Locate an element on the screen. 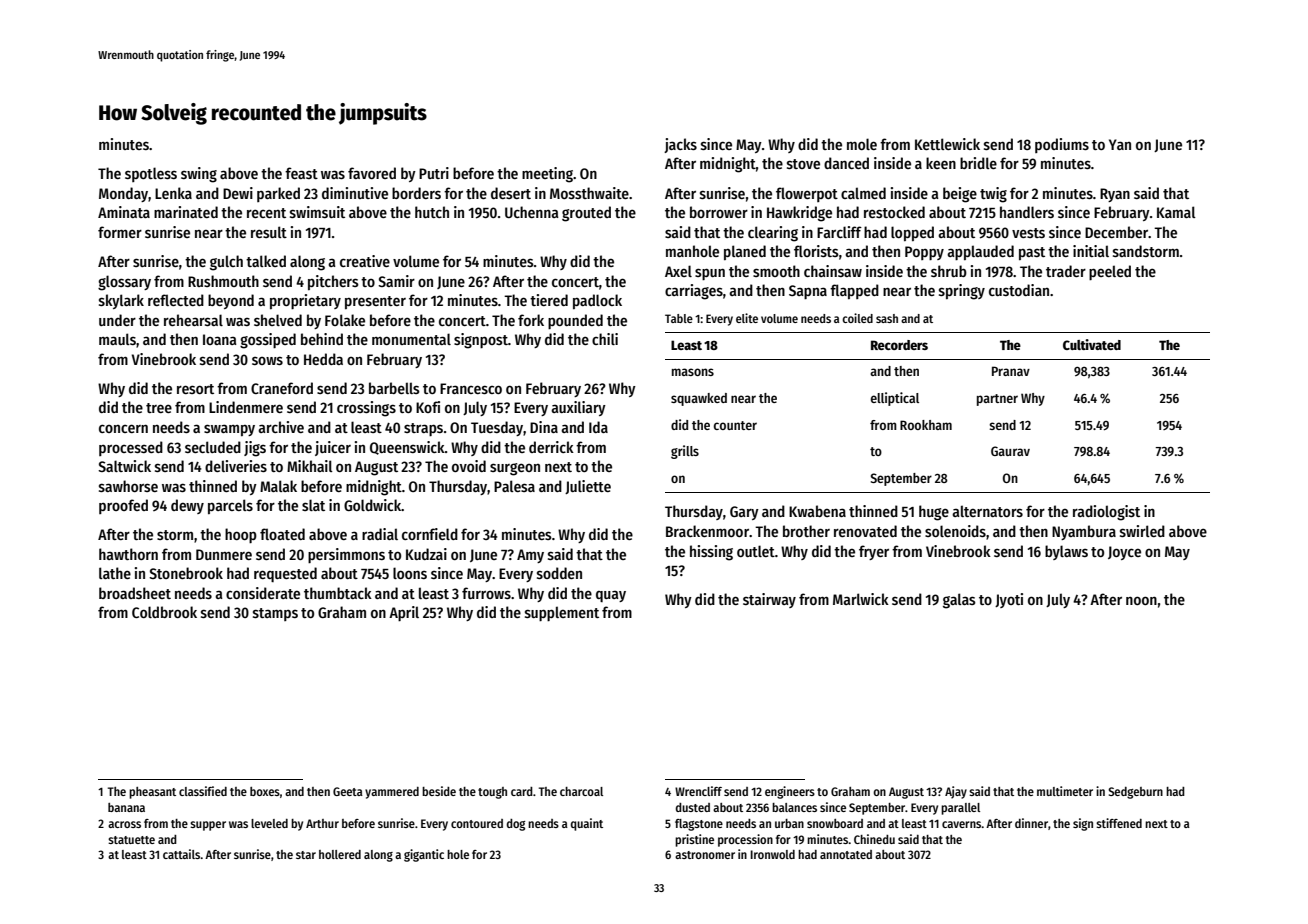 The width and height of the screenshot is (1308, 924). spotless is located at coordinates (151, 174).
